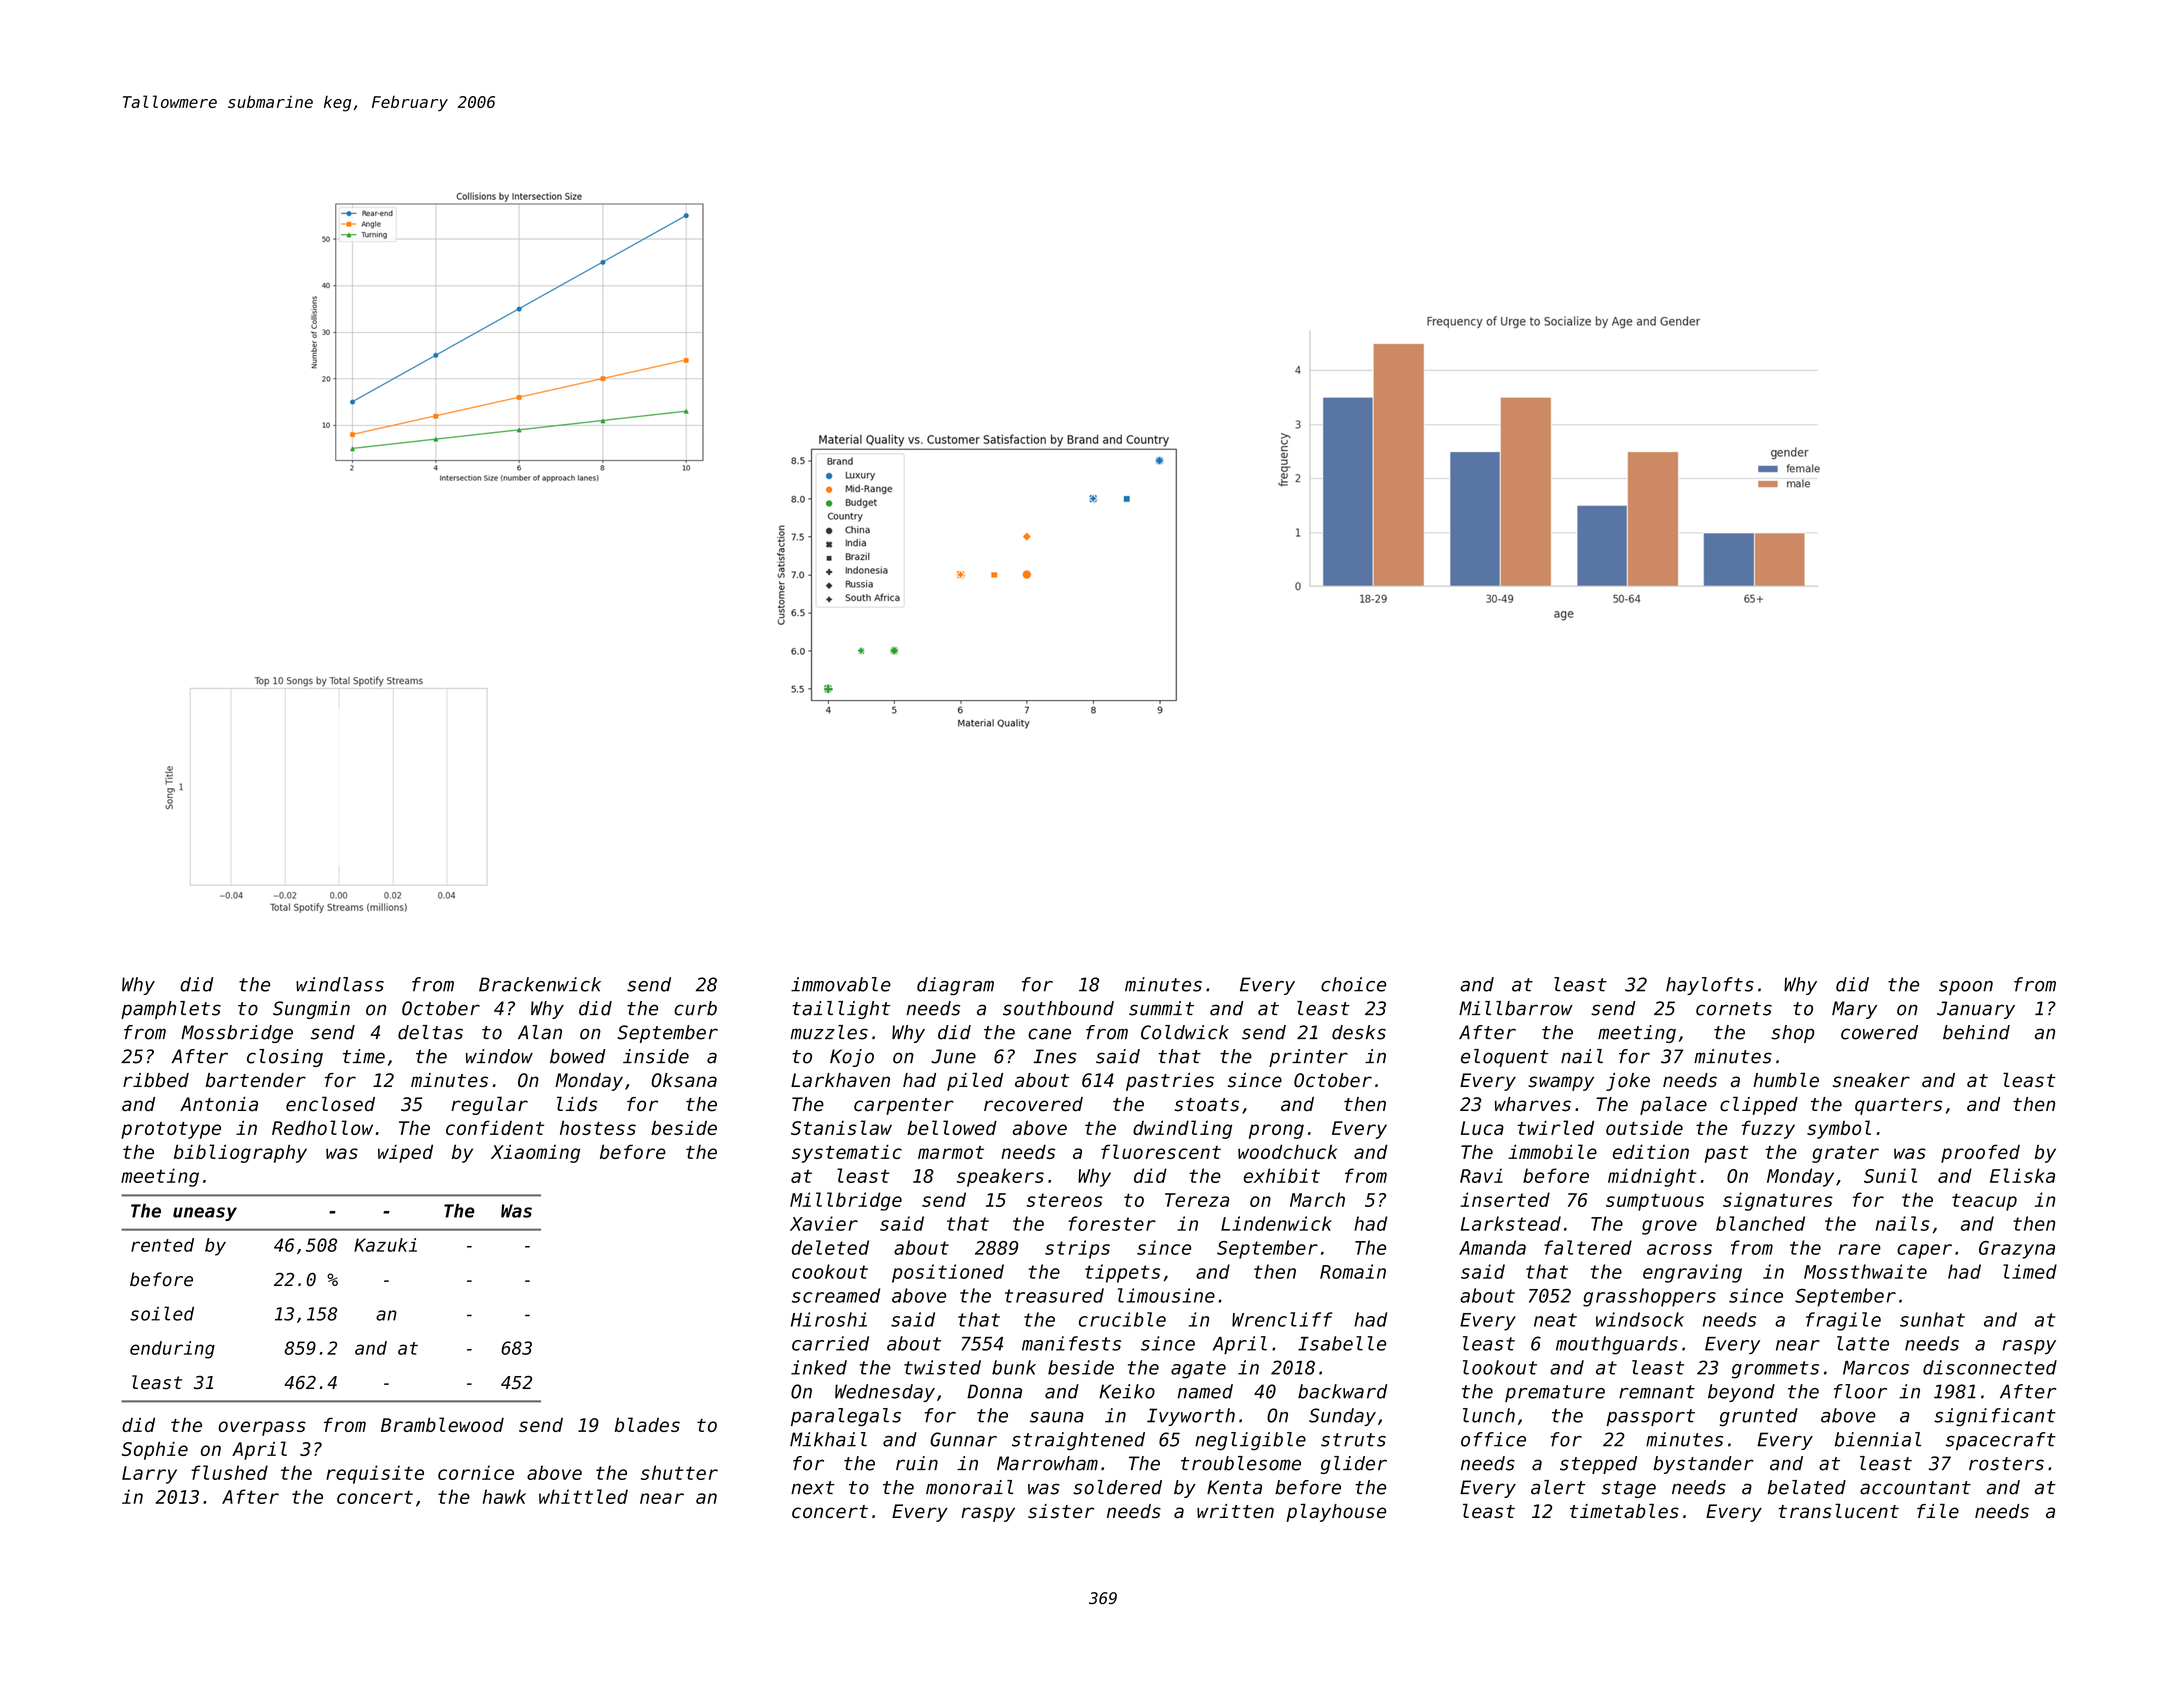  Describe the element at coordinates (994, 1391) in the document. I see `Donna` at that location.
